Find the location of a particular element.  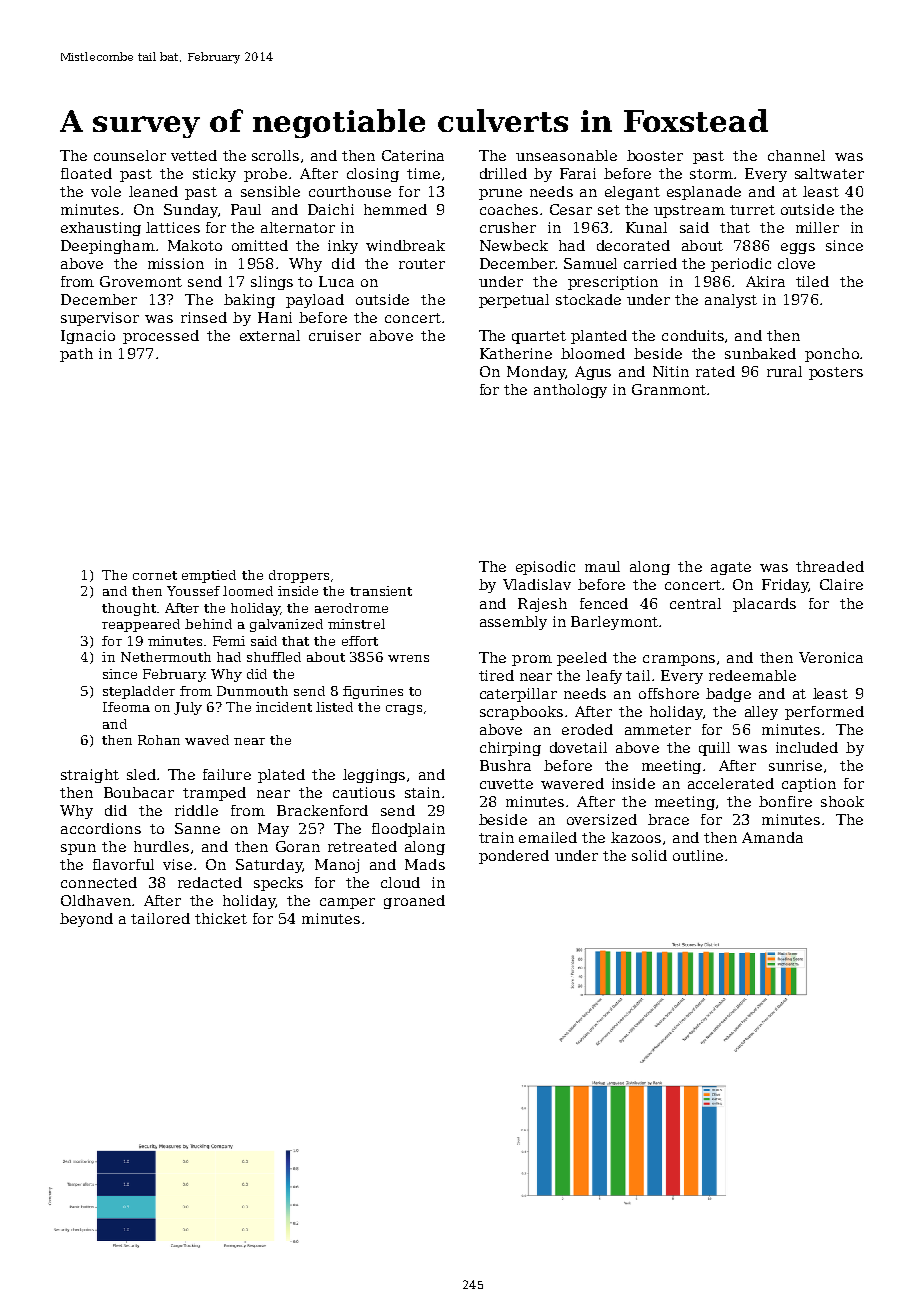

path is located at coordinates (76, 355).
